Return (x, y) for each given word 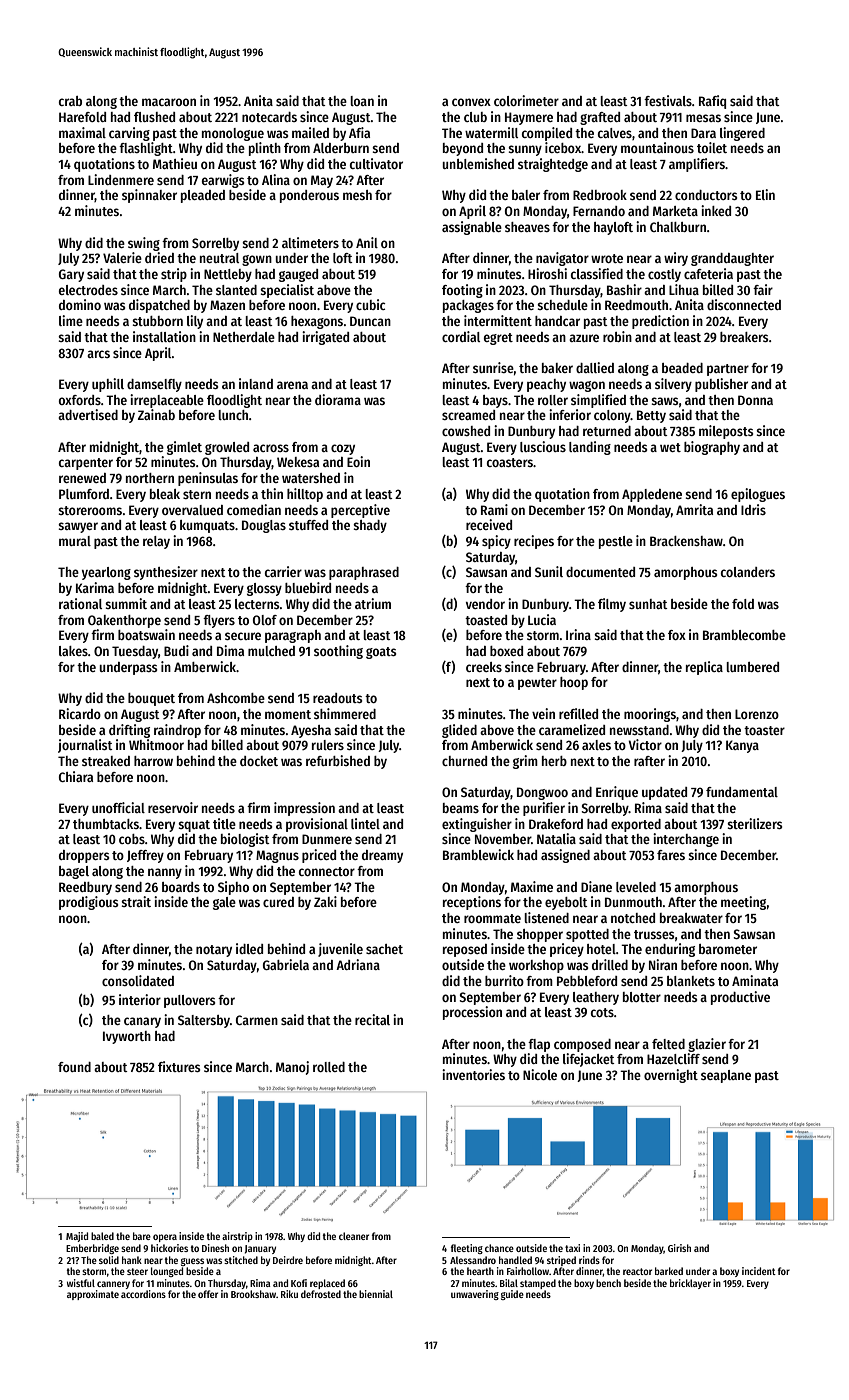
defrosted (321, 1294)
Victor (645, 744)
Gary (71, 275)
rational (80, 603)
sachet (384, 949)
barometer (728, 949)
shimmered (345, 713)
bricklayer (690, 1284)
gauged (298, 275)
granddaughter (732, 259)
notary (214, 951)
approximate (93, 1295)
